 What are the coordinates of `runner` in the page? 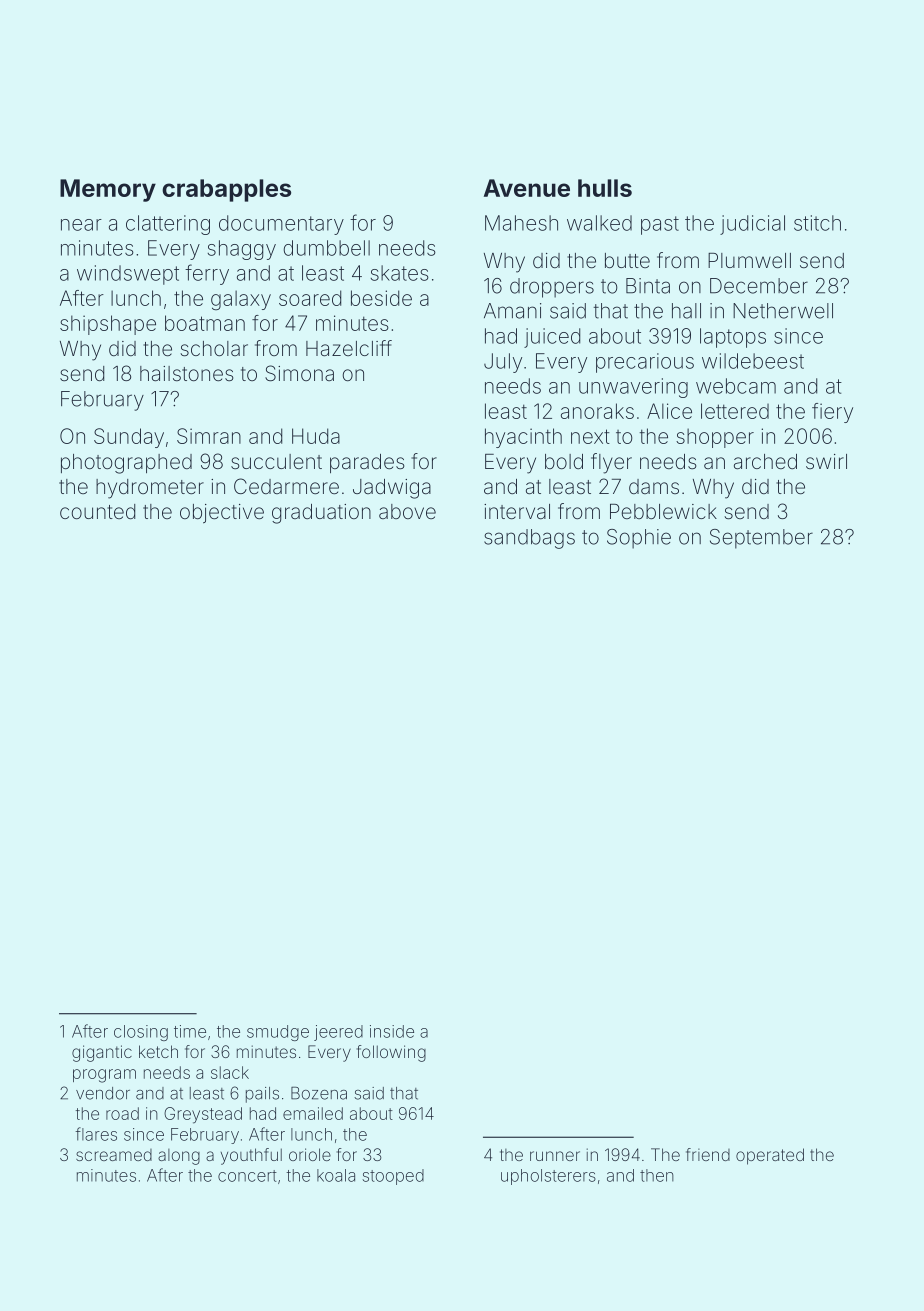 It's located at (555, 1156).
